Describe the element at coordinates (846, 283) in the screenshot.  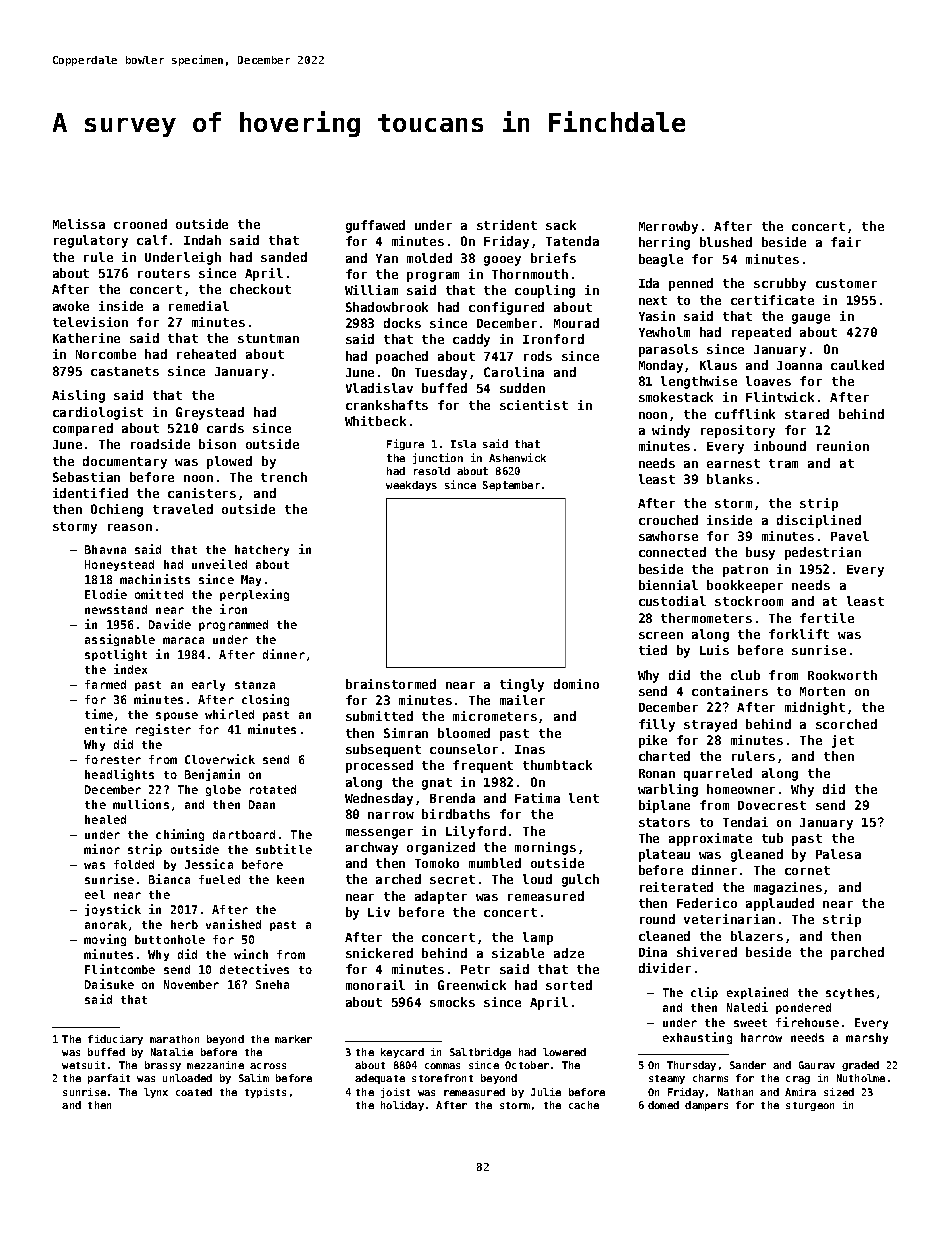
I see `customer` at that location.
